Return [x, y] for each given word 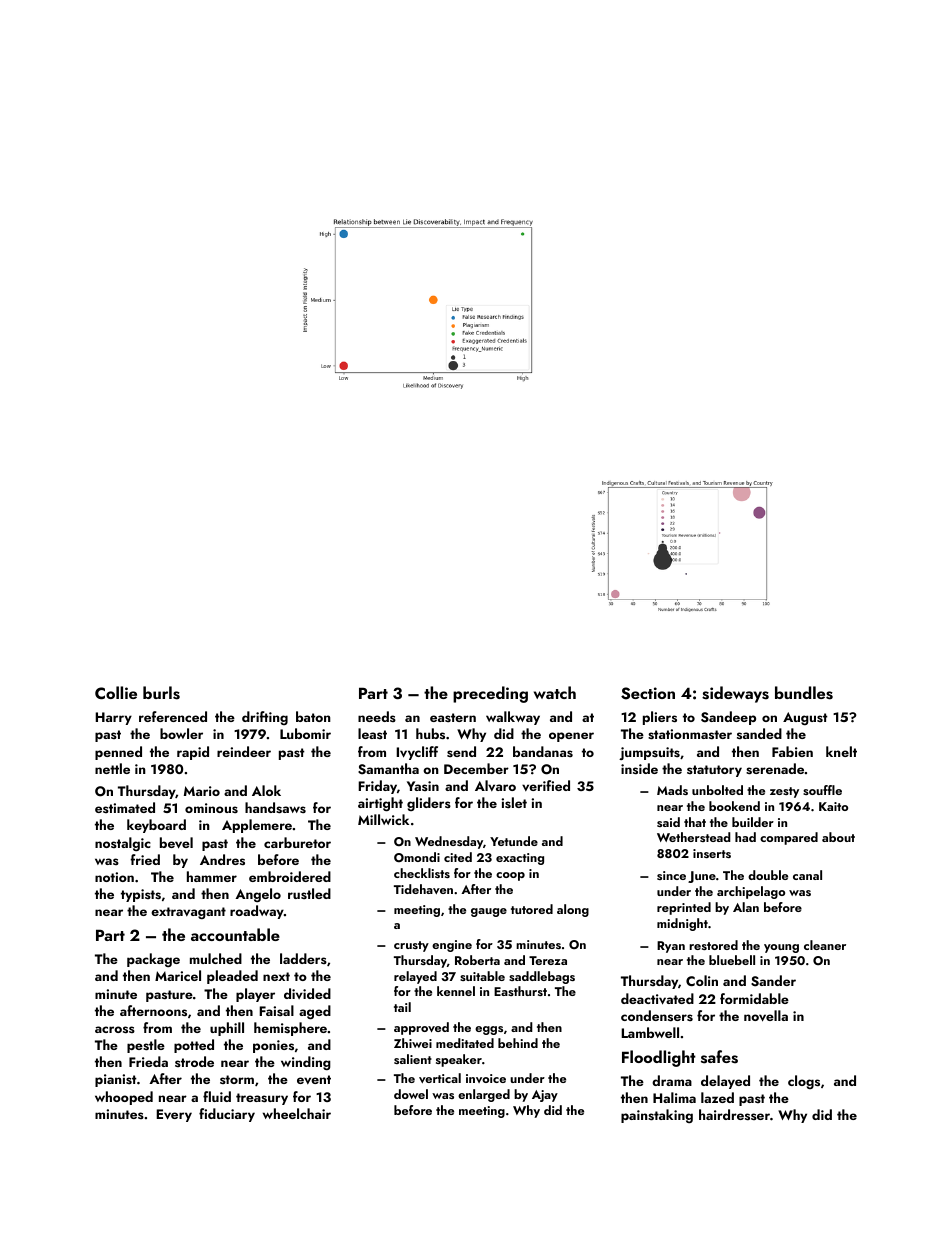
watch [555, 692]
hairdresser [734, 1114]
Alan [746, 907]
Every [174, 1115]
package [153, 960]
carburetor [297, 842]
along [573, 910]
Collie [116, 692]
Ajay [545, 1096]
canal [807, 875]
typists [141, 895]
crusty [411, 946]
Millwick [383, 819]
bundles [804, 693]
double [768, 875]
